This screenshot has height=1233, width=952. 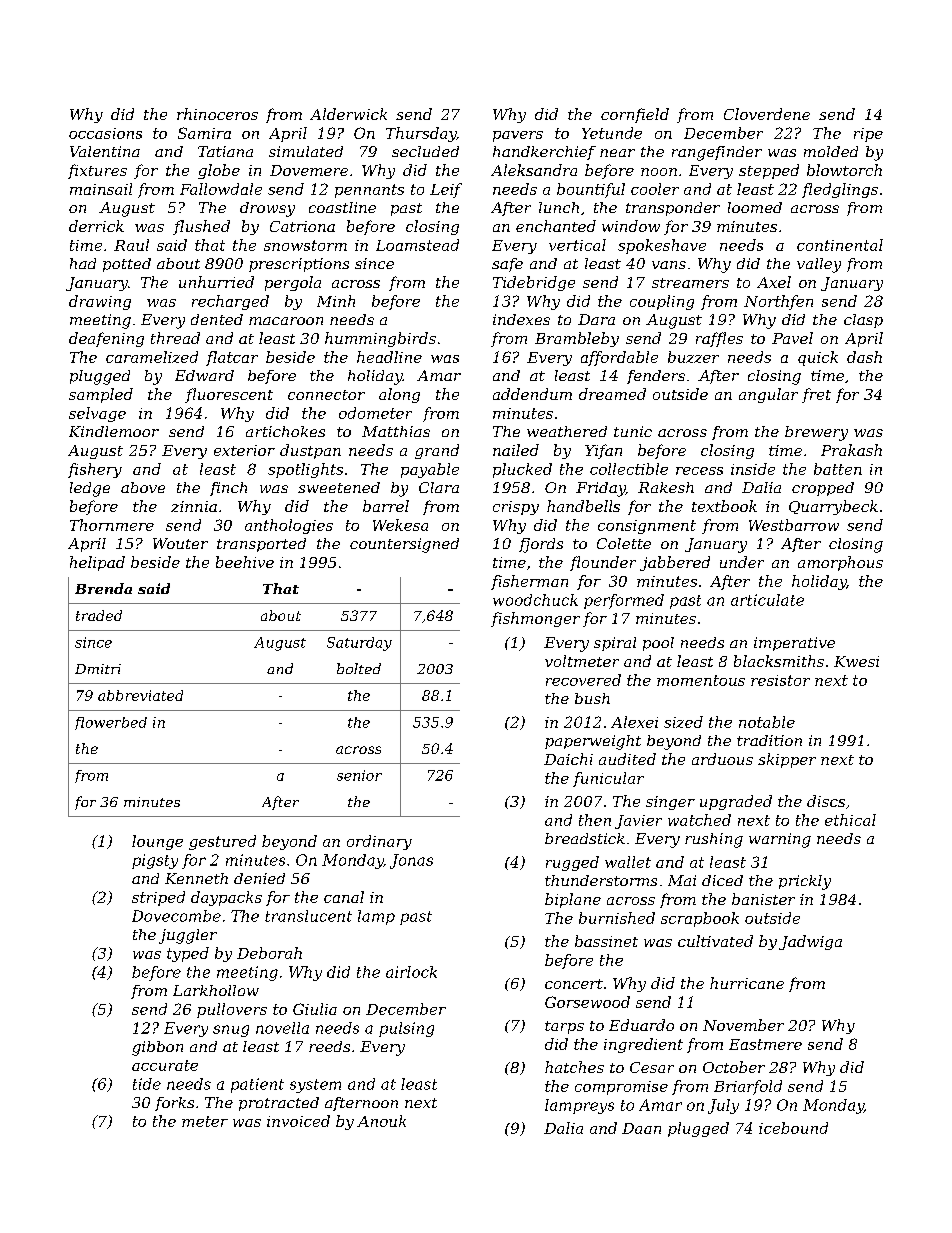 I want to click on Jadwiga, so click(x=810, y=942).
